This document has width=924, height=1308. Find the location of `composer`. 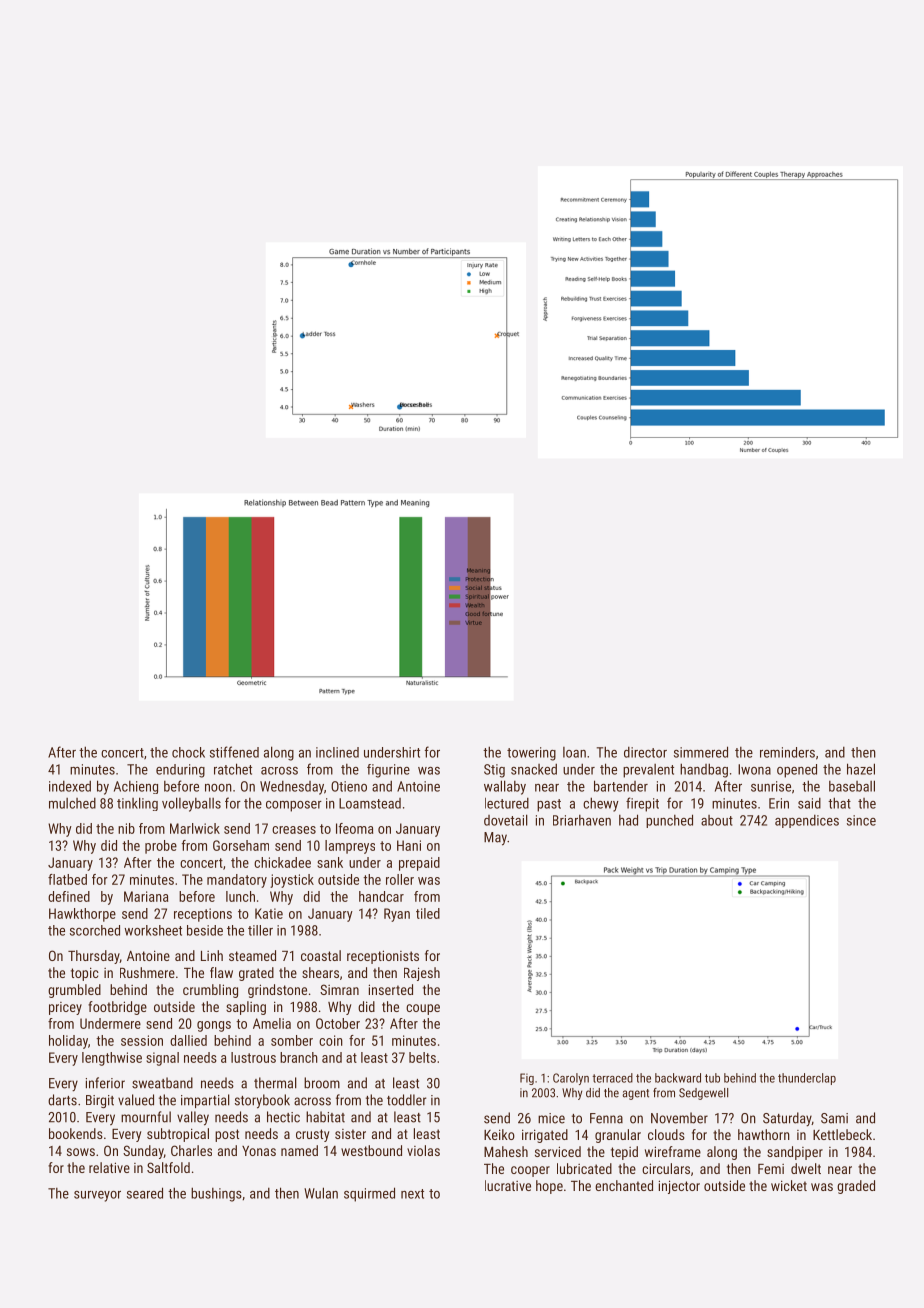

composer is located at coordinates (294, 806).
